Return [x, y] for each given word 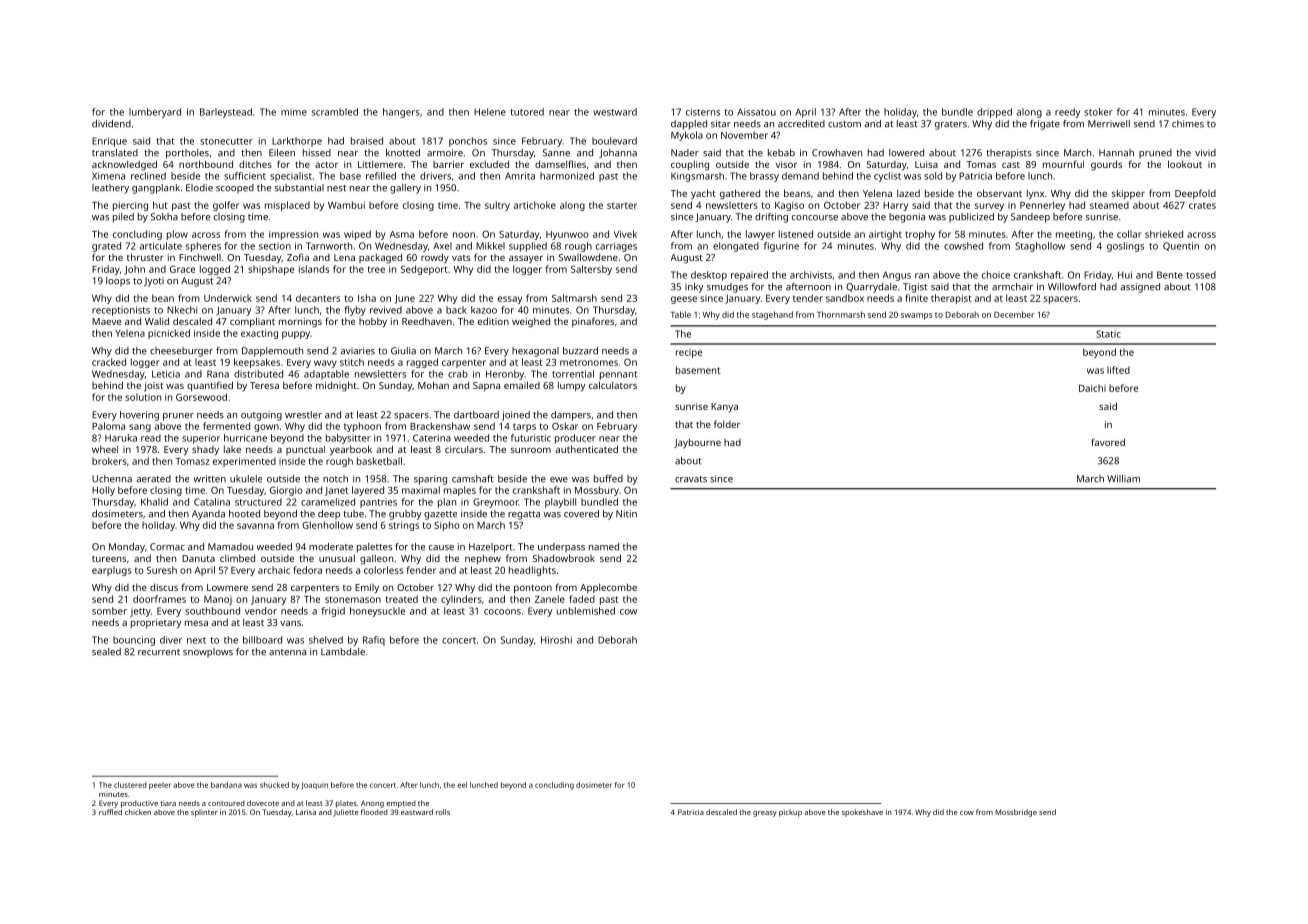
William [1123, 479]
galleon [376, 559]
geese [684, 300]
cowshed [963, 246]
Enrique [109, 142]
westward [615, 112]
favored [1108, 442]
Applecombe [608, 588]
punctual [305, 450]
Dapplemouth [272, 352]
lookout [1185, 164]
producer [575, 439]
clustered [130, 785]
